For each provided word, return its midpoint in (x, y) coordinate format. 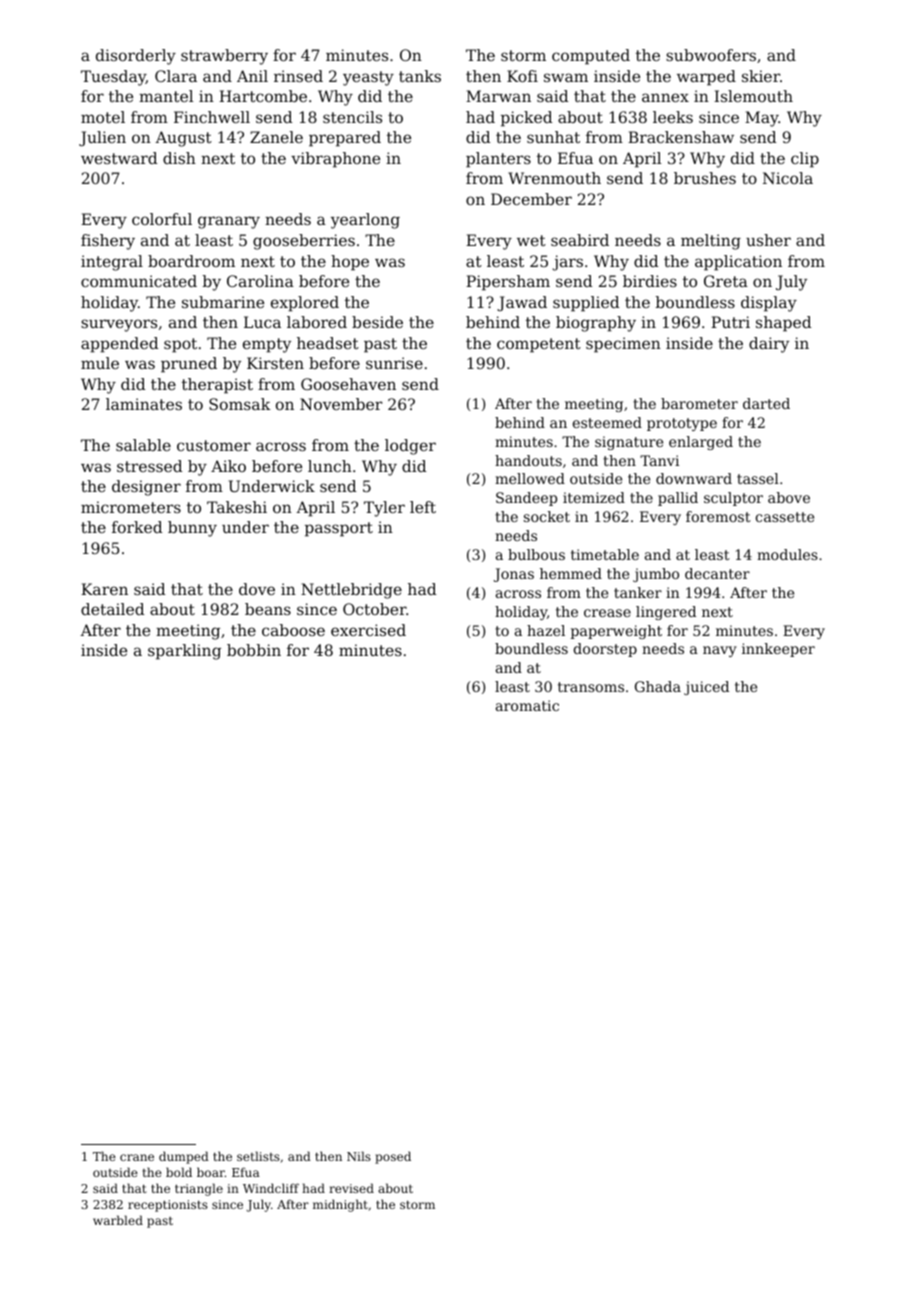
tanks (420, 76)
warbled (118, 1220)
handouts (528, 460)
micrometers (131, 507)
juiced (706, 688)
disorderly (136, 57)
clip (805, 160)
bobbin (254, 650)
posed (393, 1157)
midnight (340, 1205)
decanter (717, 573)
